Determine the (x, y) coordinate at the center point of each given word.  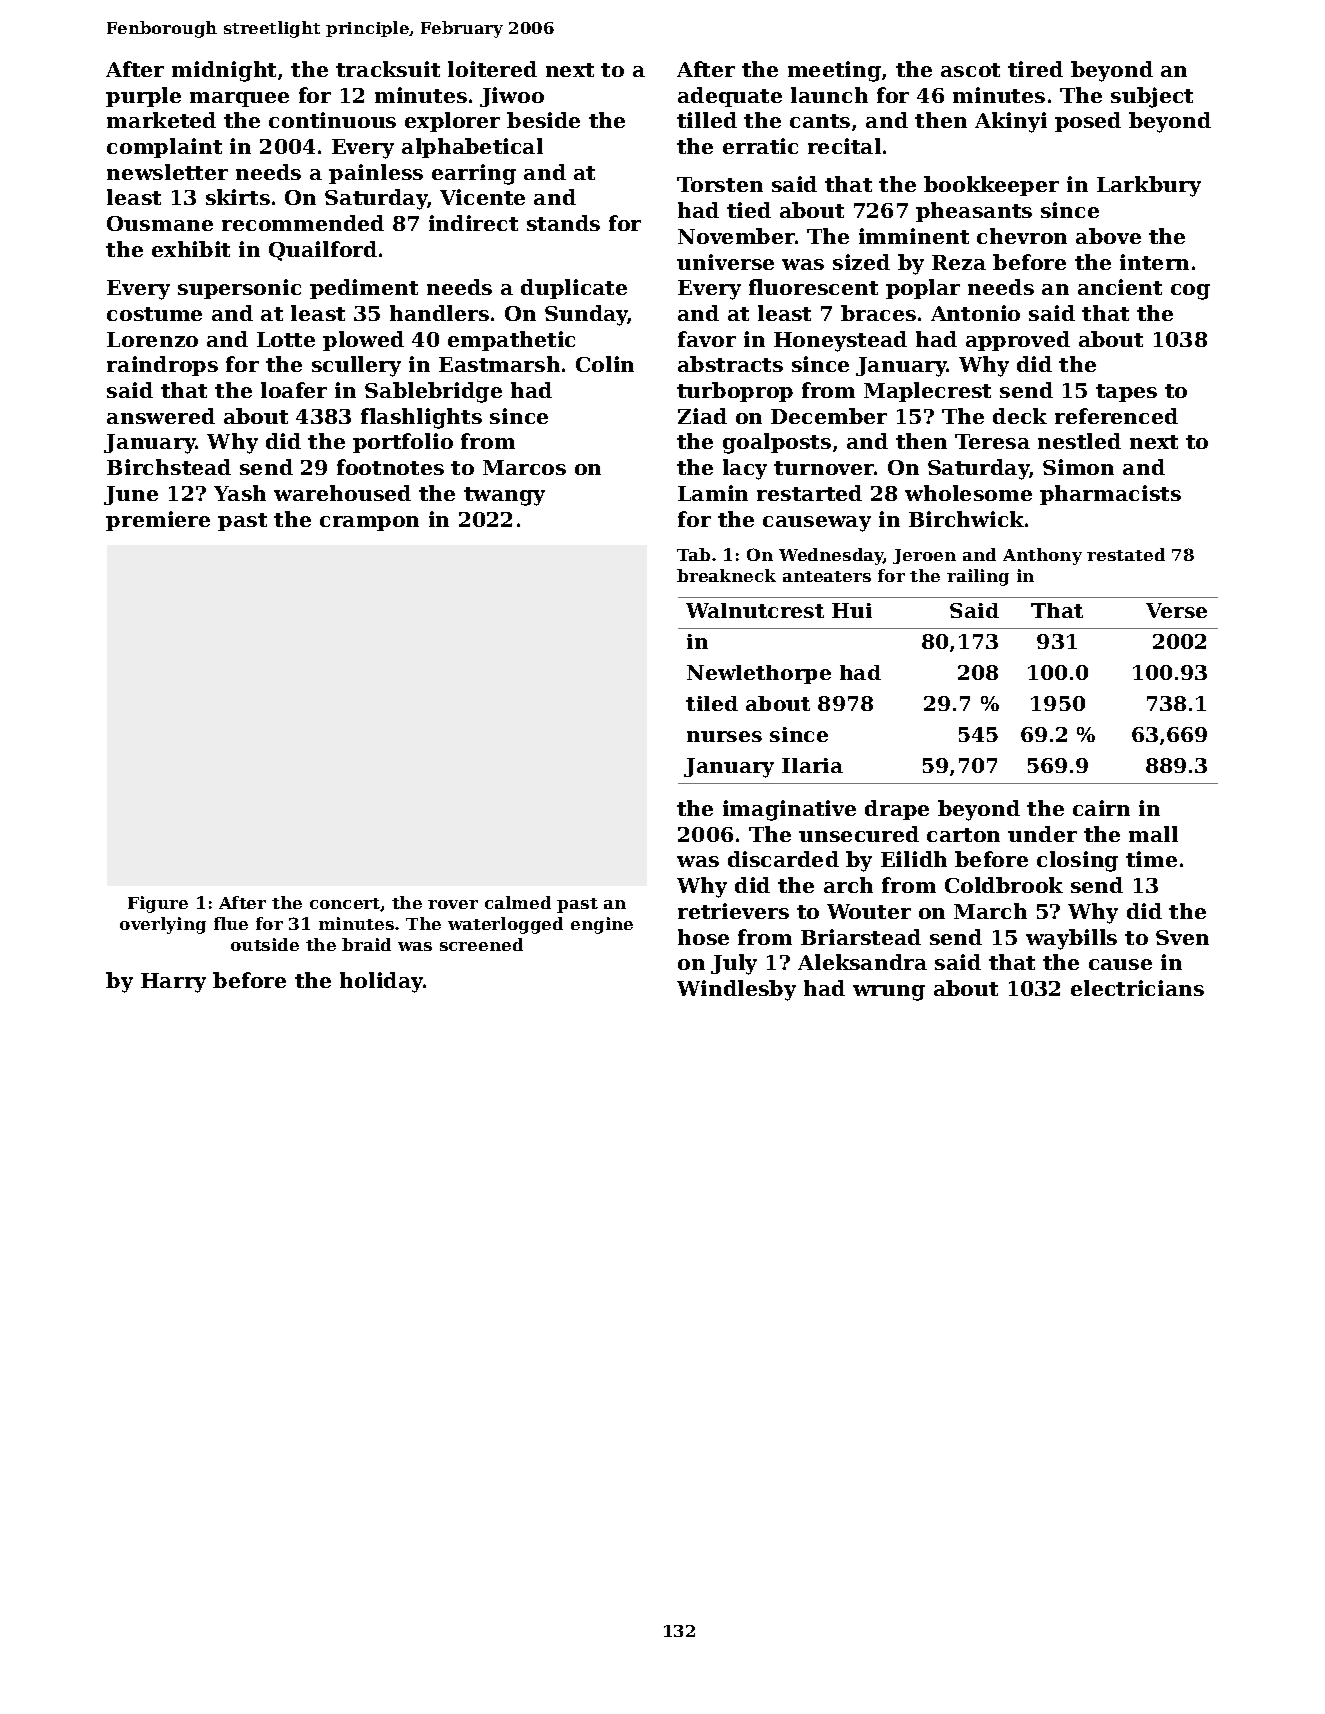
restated (1126, 554)
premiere (158, 521)
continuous (332, 120)
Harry (173, 983)
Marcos (524, 467)
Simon (1078, 467)
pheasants (974, 212)
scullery (356, 366)
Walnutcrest (755, 610)
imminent (914, 236)
